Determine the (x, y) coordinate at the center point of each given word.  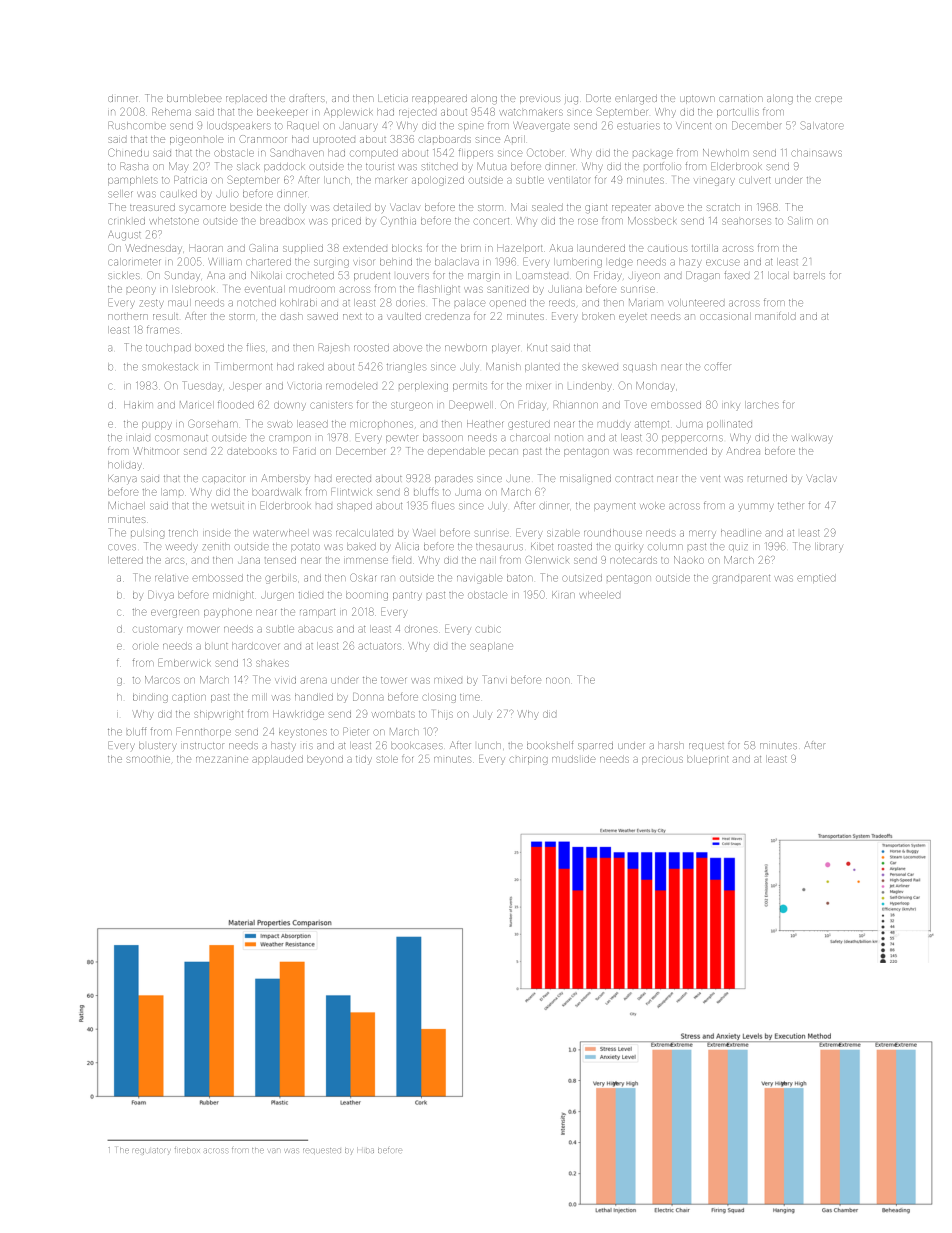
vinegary (714, 182)
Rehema (171, 112)
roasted (575, 547)
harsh (671, 746)
